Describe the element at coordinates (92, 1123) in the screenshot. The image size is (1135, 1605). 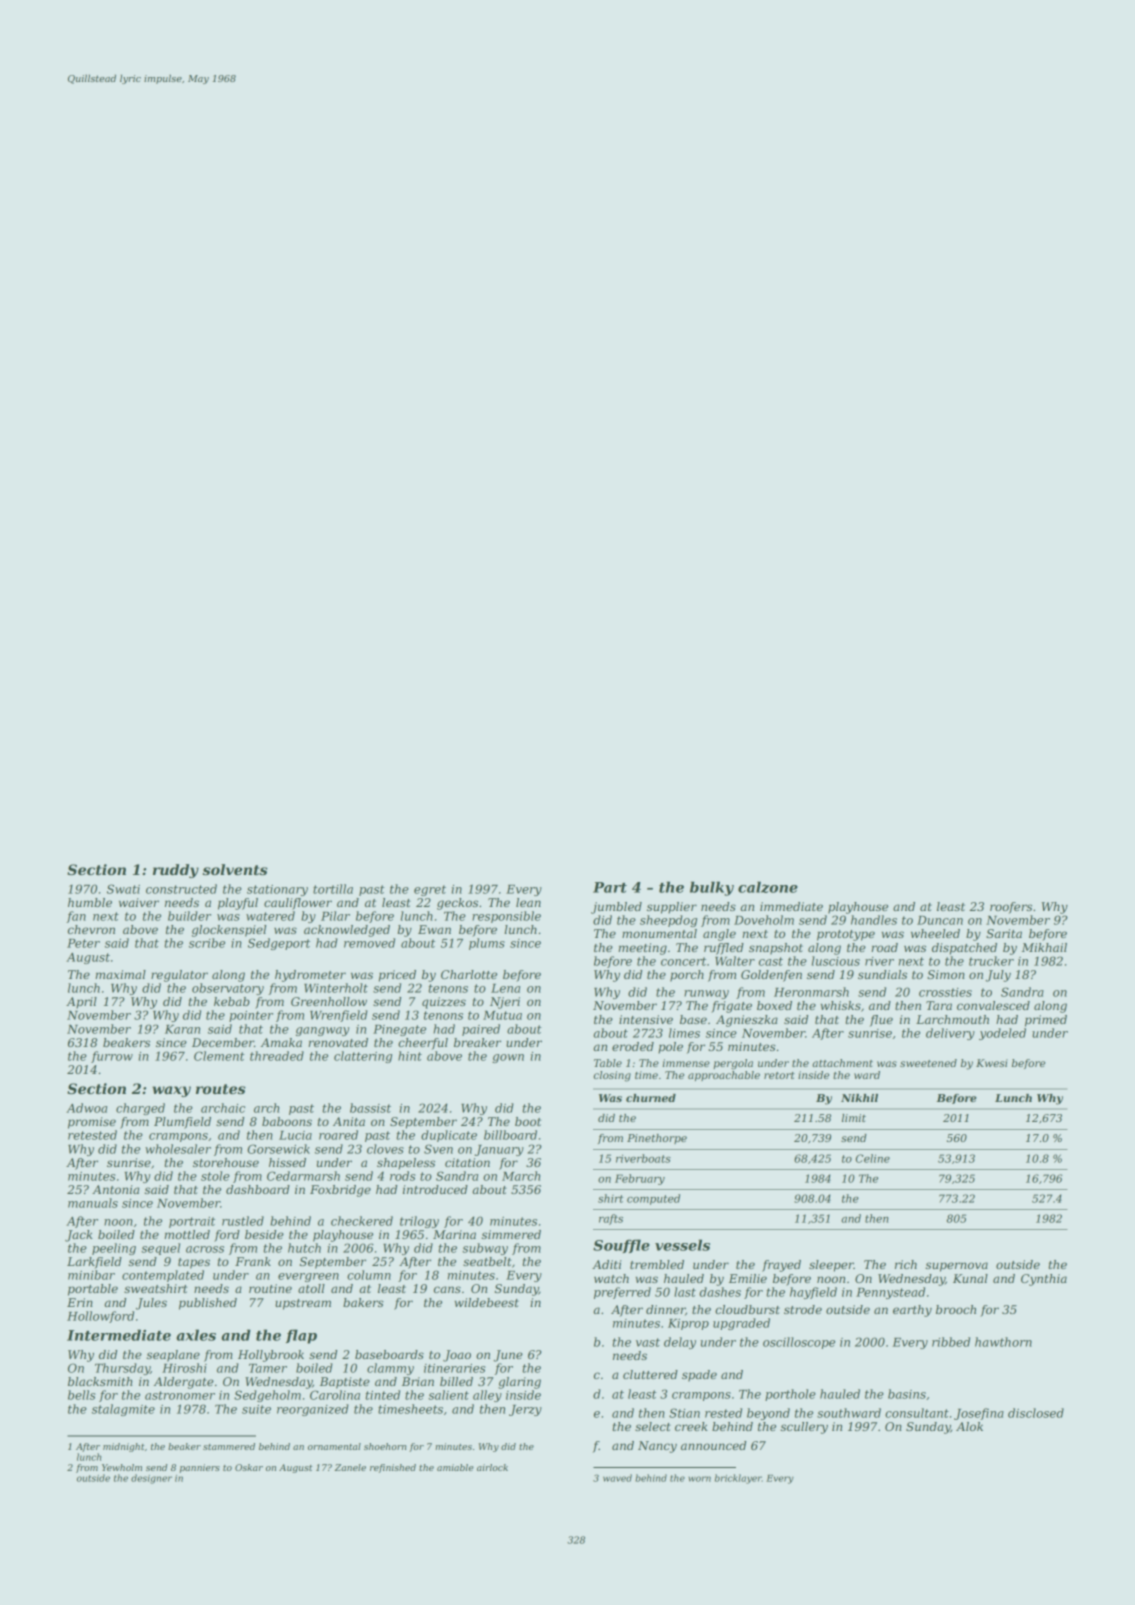
I see `promise` at that location.
